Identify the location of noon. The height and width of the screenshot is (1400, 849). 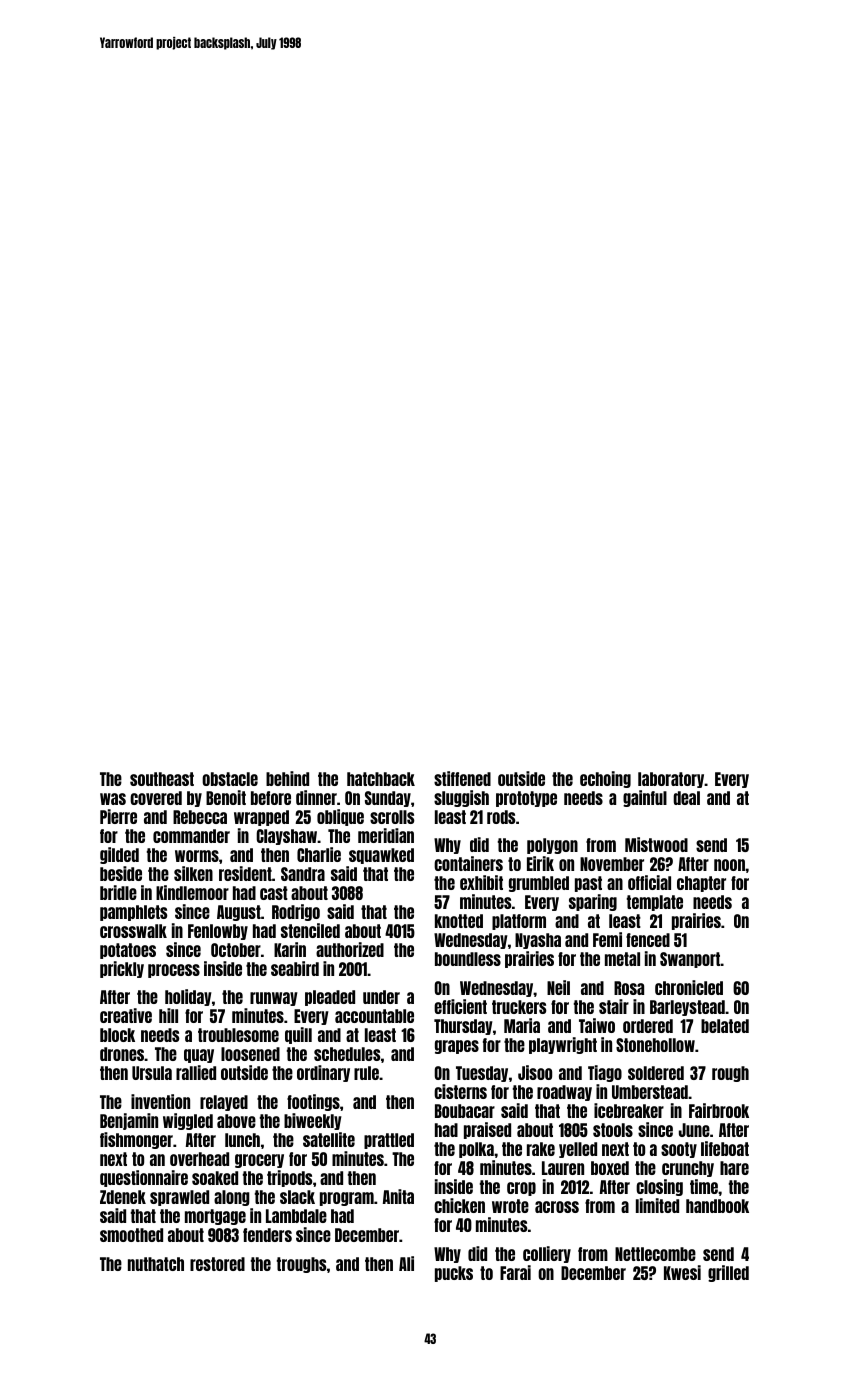
(729, 865).
